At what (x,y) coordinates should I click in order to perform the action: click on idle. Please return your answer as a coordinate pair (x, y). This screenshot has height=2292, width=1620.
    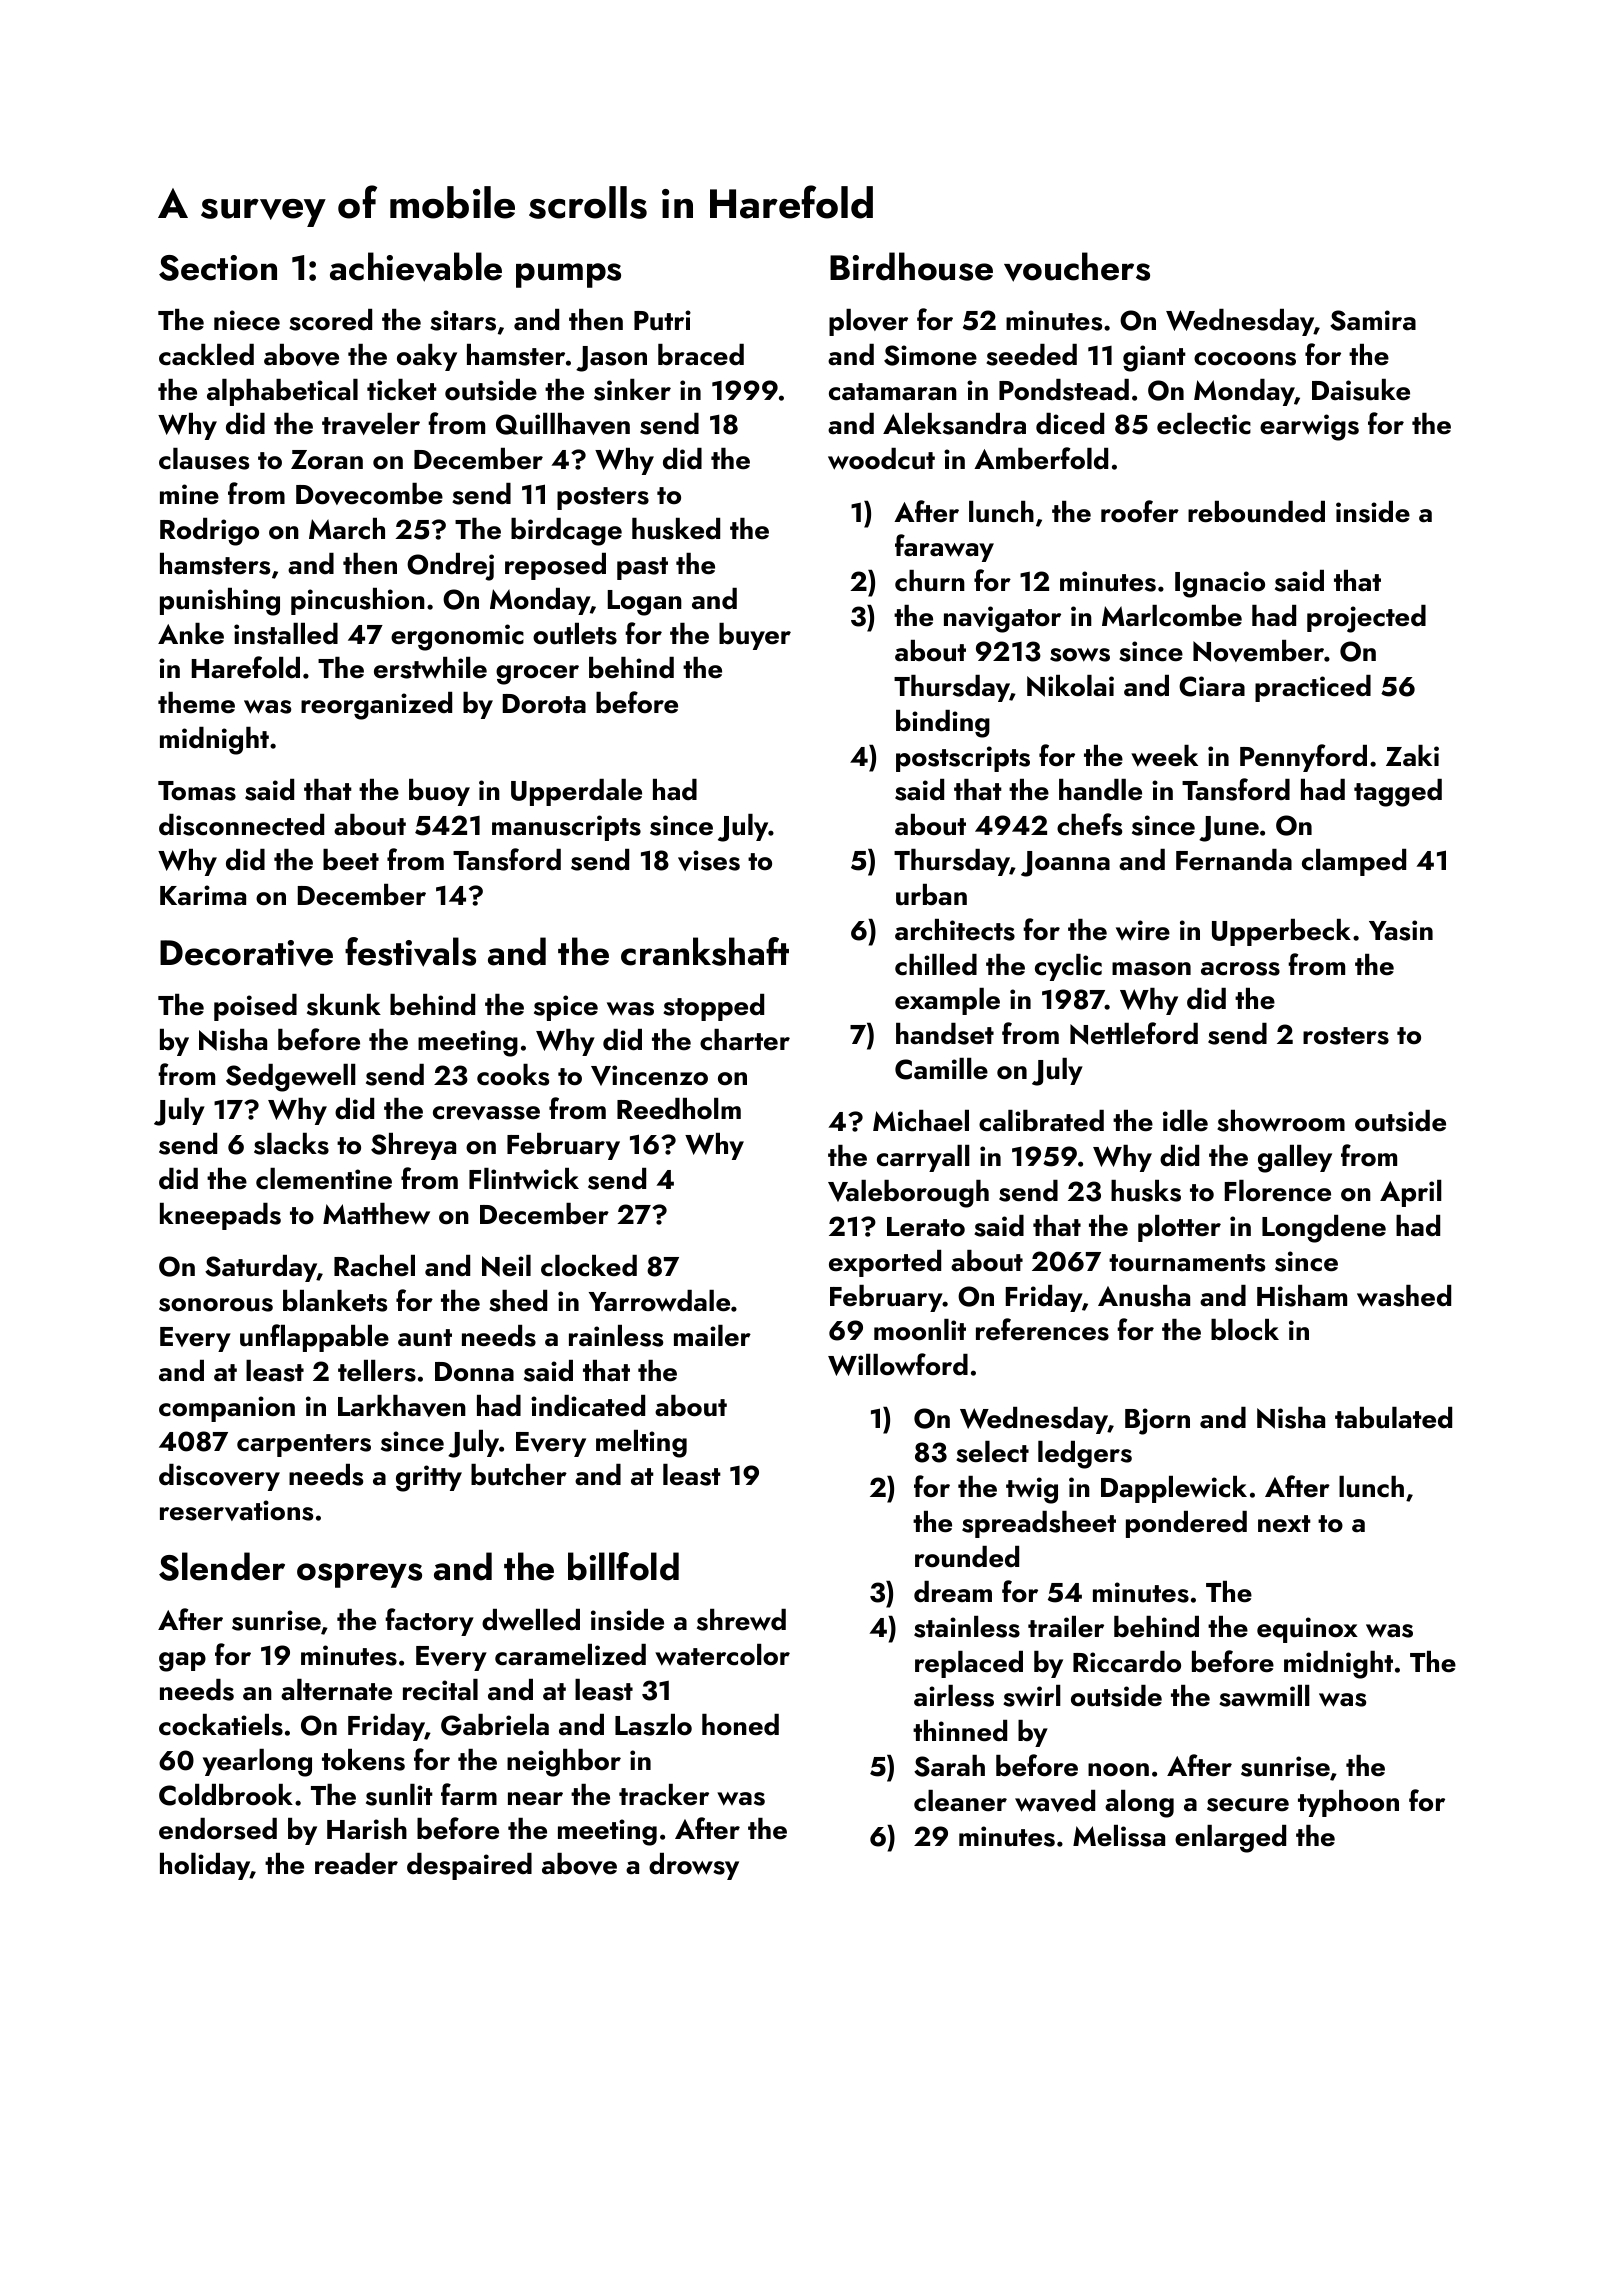
    Looking at the image, I should click on (1185, 1120).
